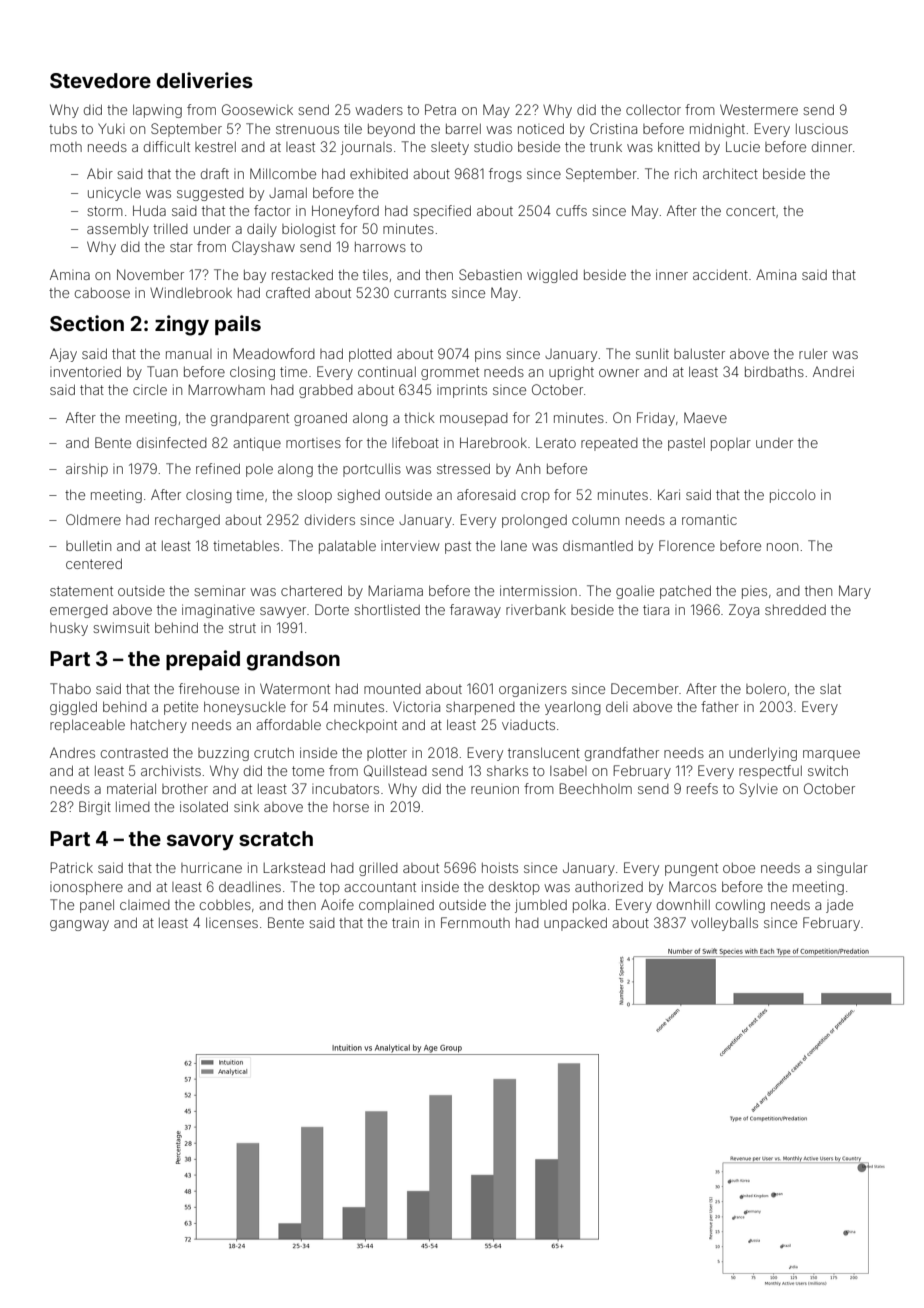 The height and width of the screenshot is (1308, 924). I want to click on grandparent, so click(250, 419).
